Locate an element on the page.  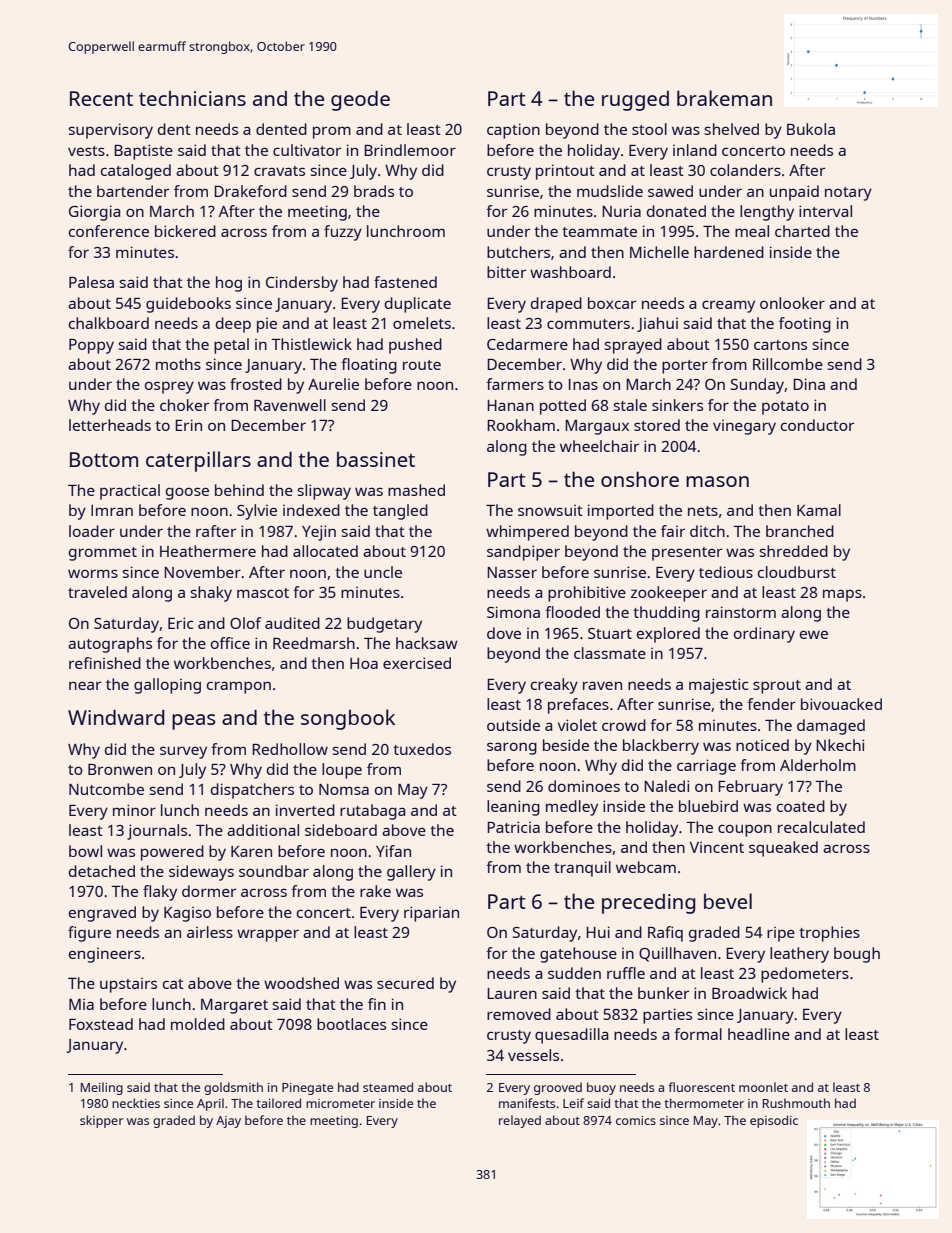
skipper is located at coordinates (102, 1121).
